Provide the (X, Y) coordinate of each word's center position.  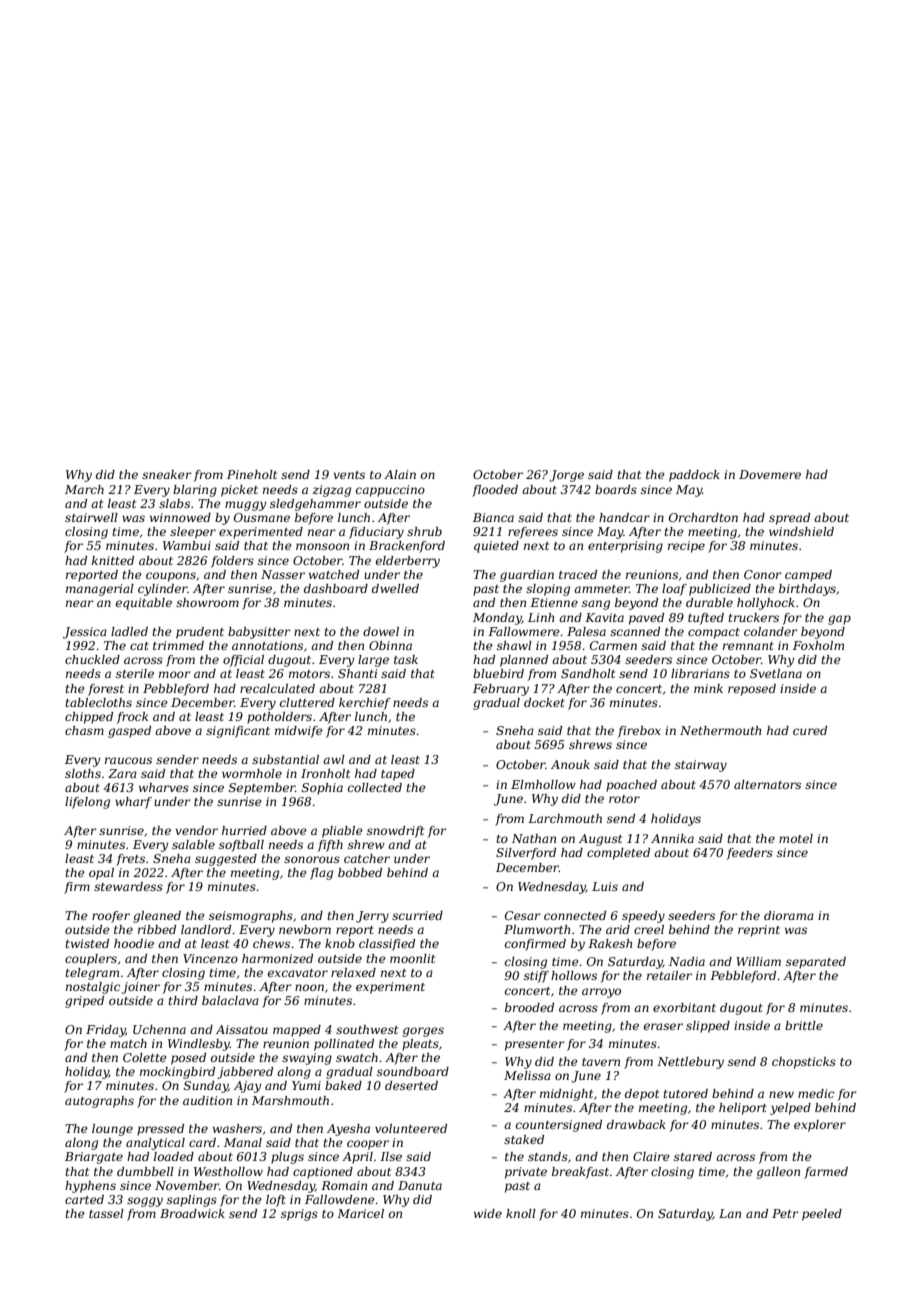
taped (398, 775)
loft (276, 1201)
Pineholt (252, 474)
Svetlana (776, 673)
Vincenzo (210, 958)
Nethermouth (720, 730)
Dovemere (770, 474)
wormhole (252, 773)
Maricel (360, 1213)
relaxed (353, 972)
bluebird (498, 673)
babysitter (259, 633)
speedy (643, 917)
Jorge (566, 476)
